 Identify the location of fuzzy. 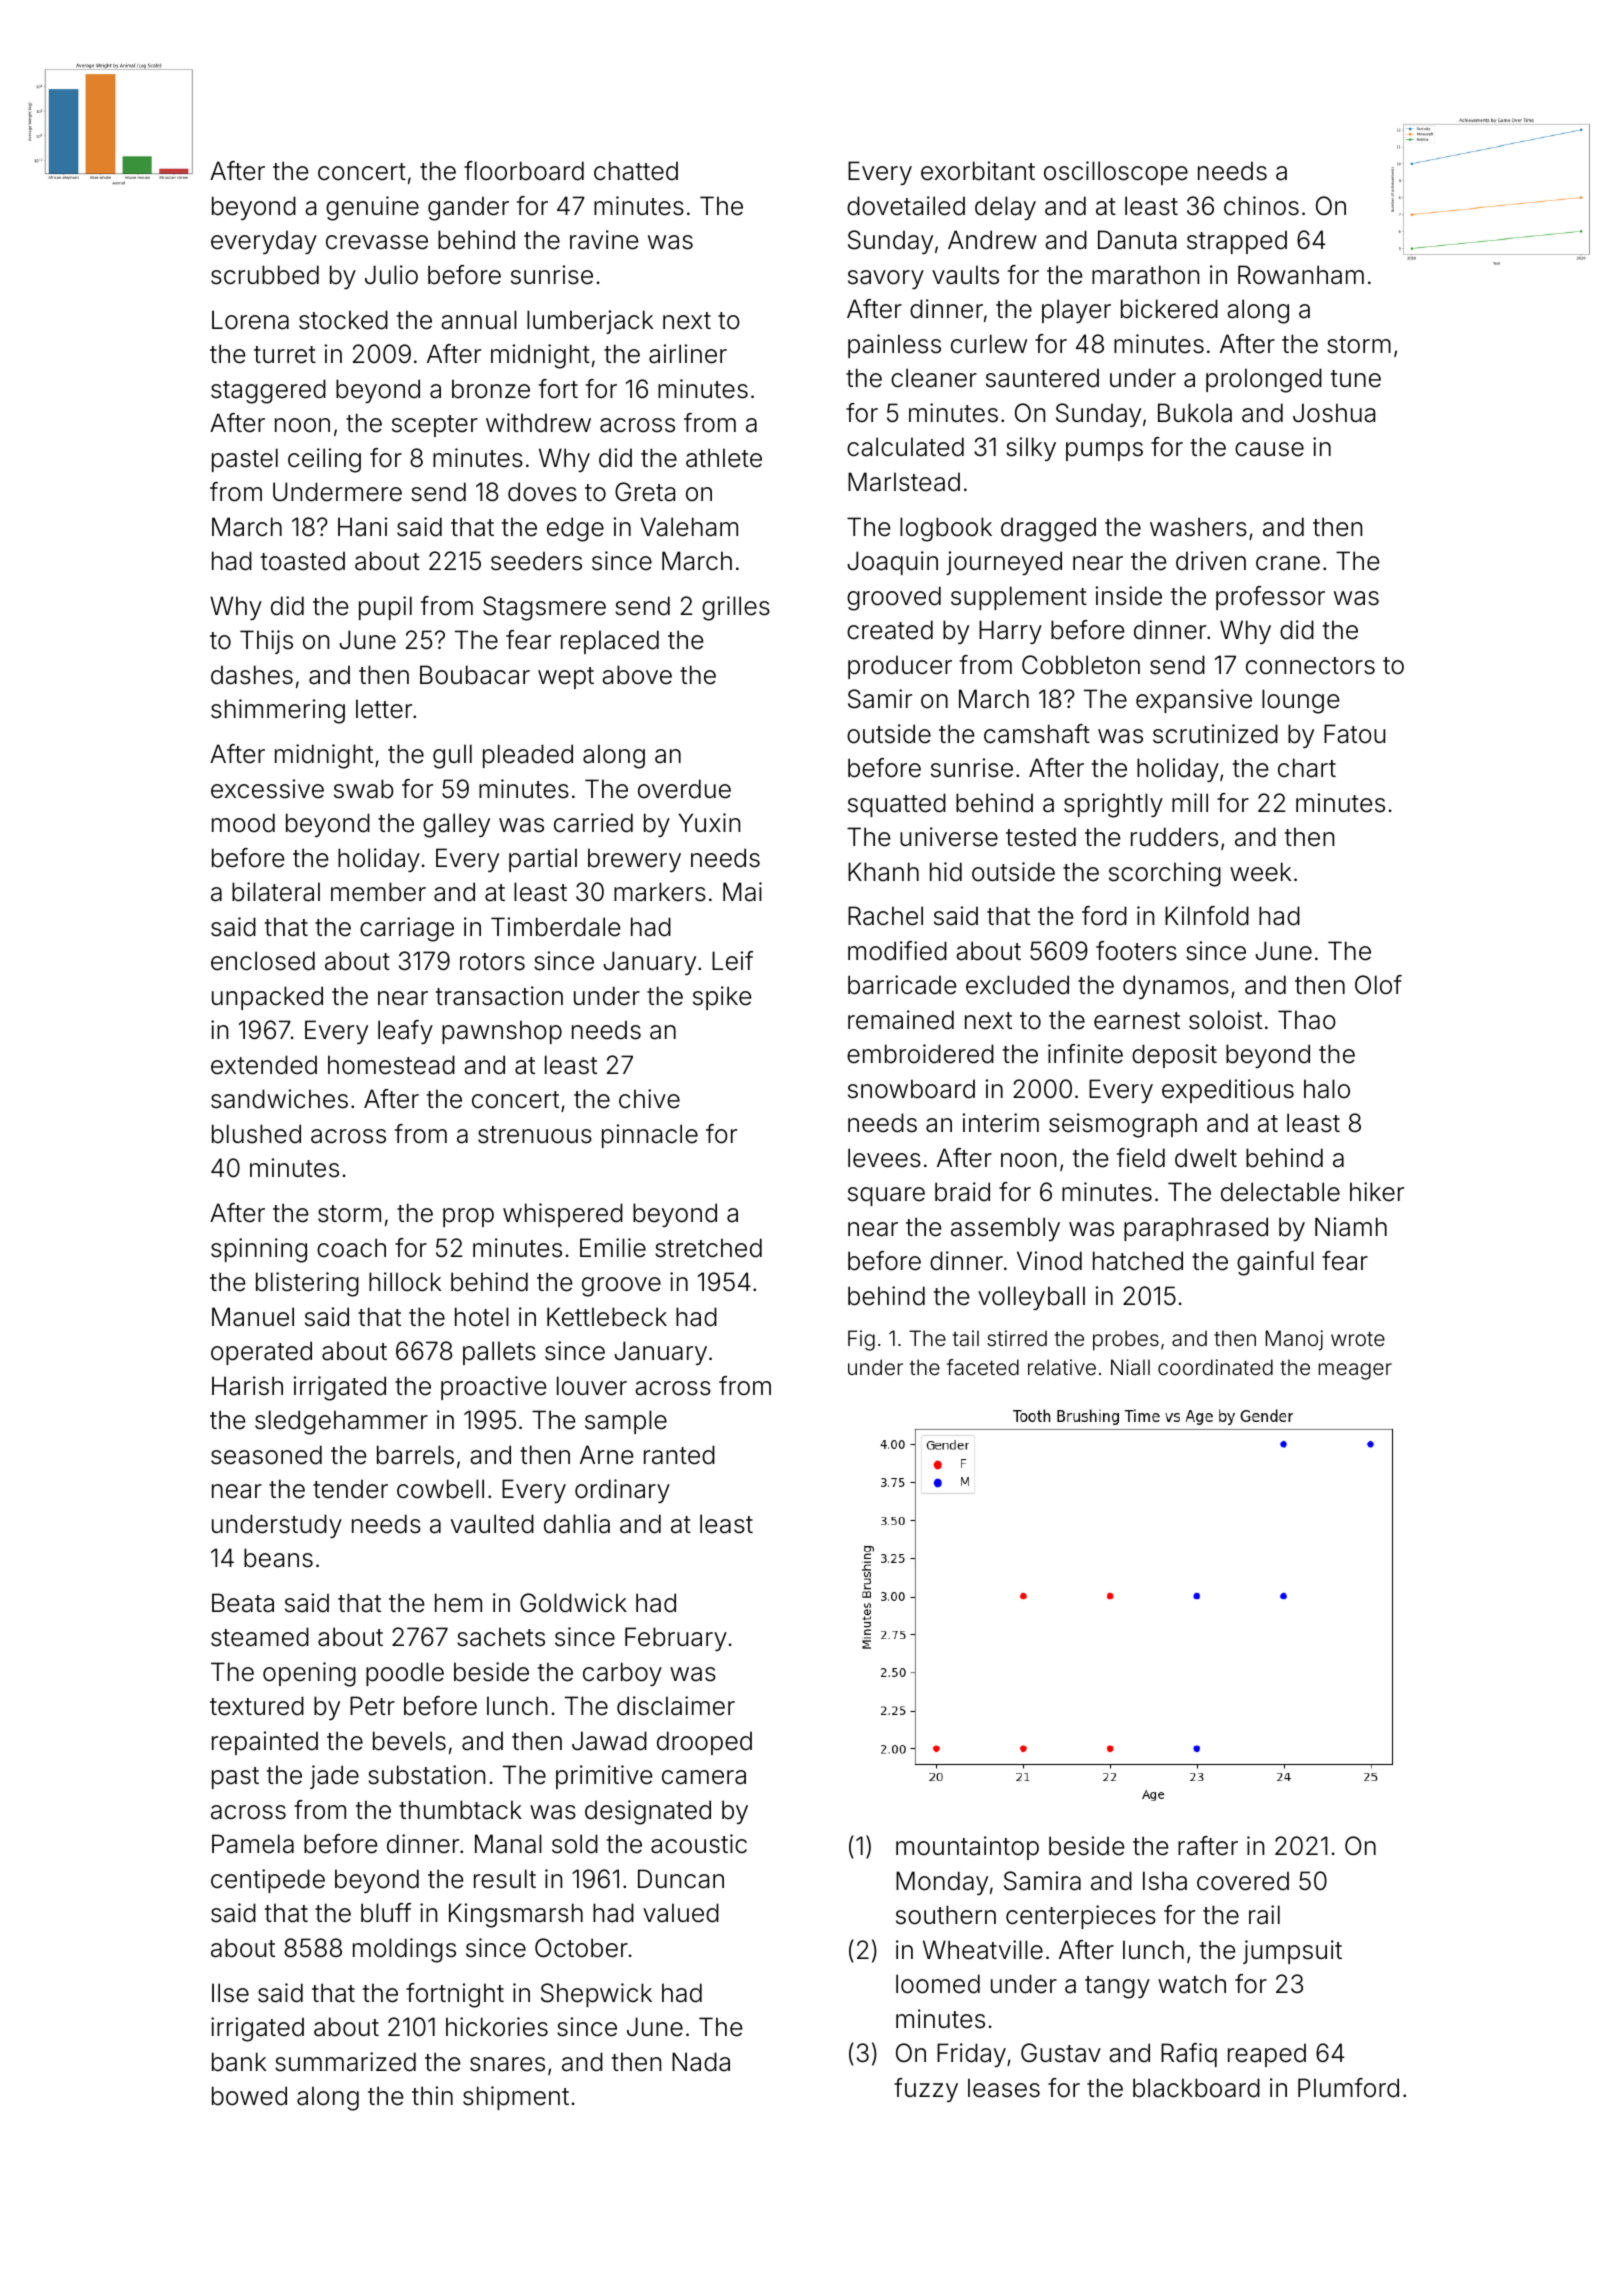
(926, 2090).
